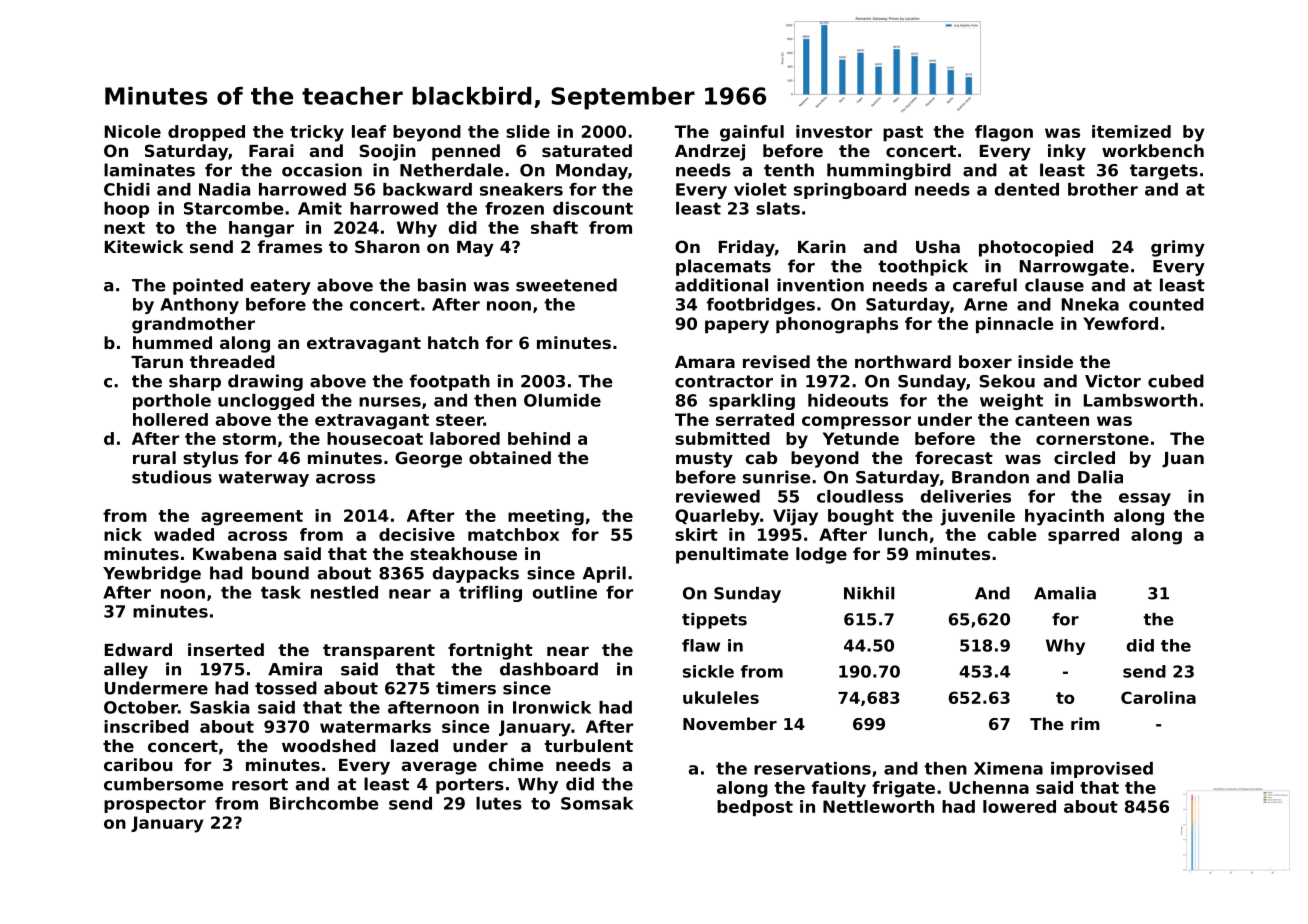 This page has height=924, width=1308. I want to click on musty, so click(704, 460).
